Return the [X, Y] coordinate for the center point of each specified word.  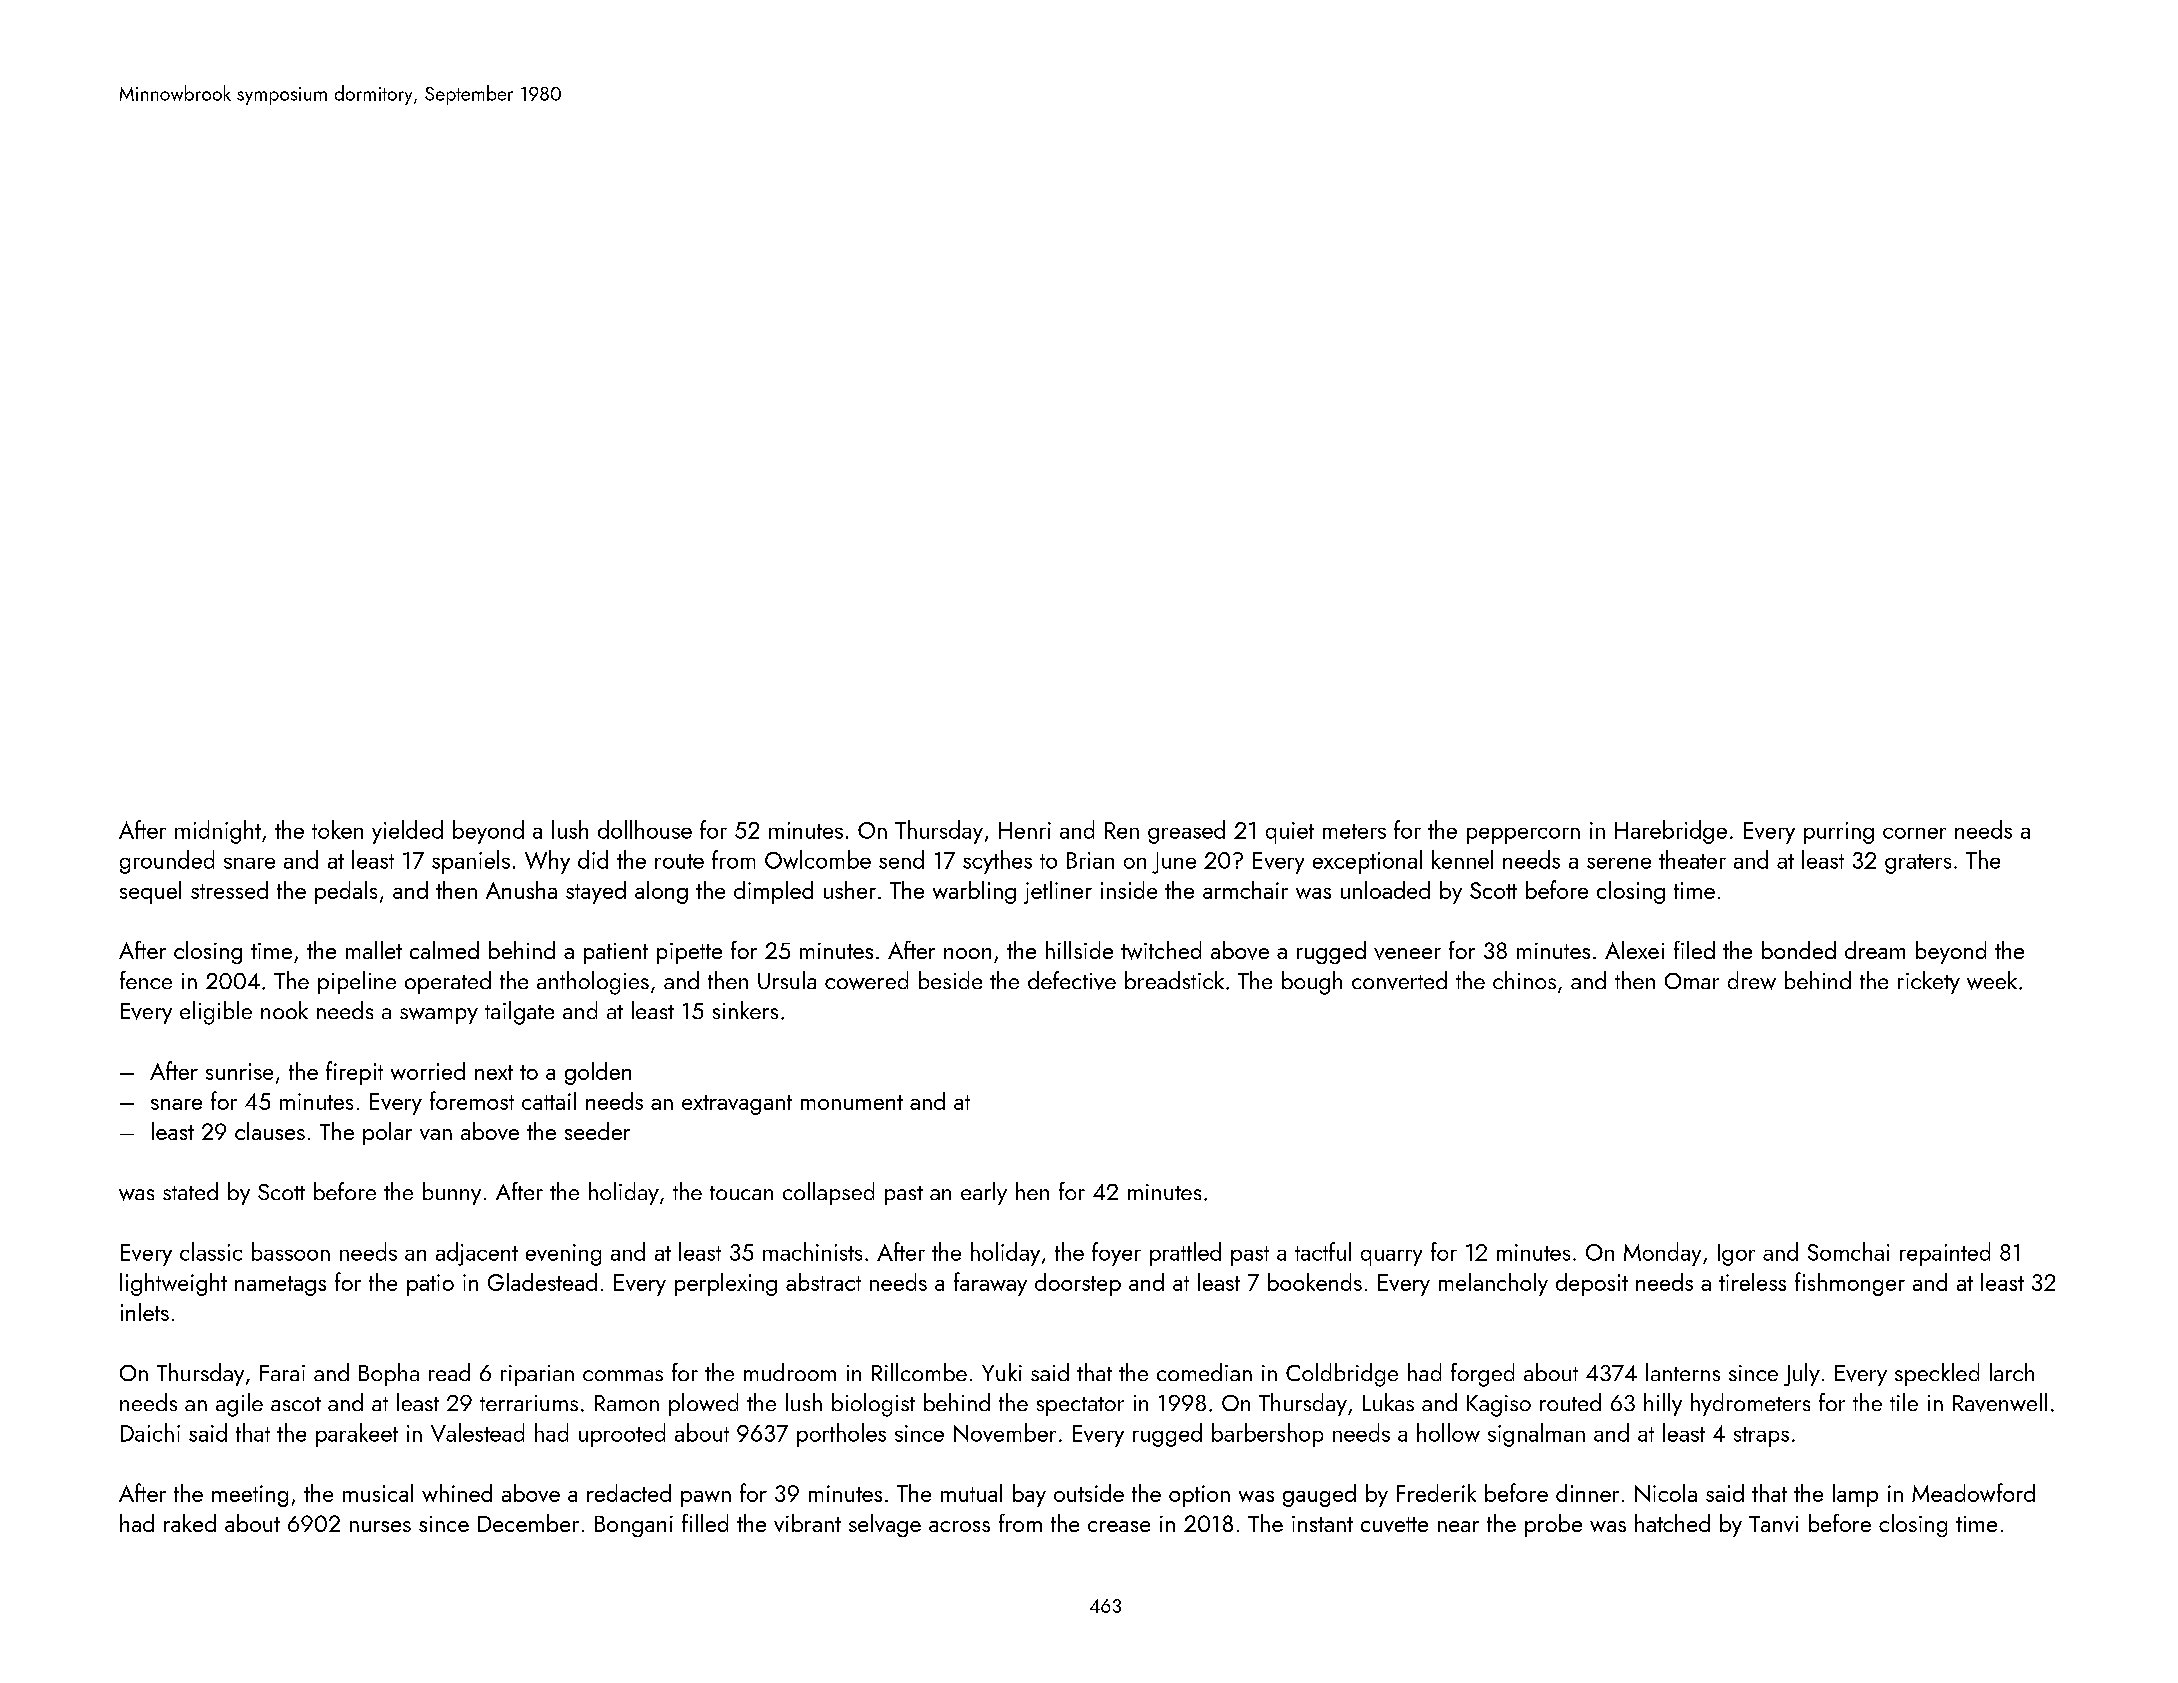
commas [623, 1375]
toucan [741, 1193]
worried [428, 1071]
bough [1312, 983]
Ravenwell [2000, 1402]
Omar [1692, 981]
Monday [1662, 1254]
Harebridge [1671, 832]
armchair [1245, 890]
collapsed [828, 1193]
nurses [380, 1526]
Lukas [1388, 1402]
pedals [346, 892]
